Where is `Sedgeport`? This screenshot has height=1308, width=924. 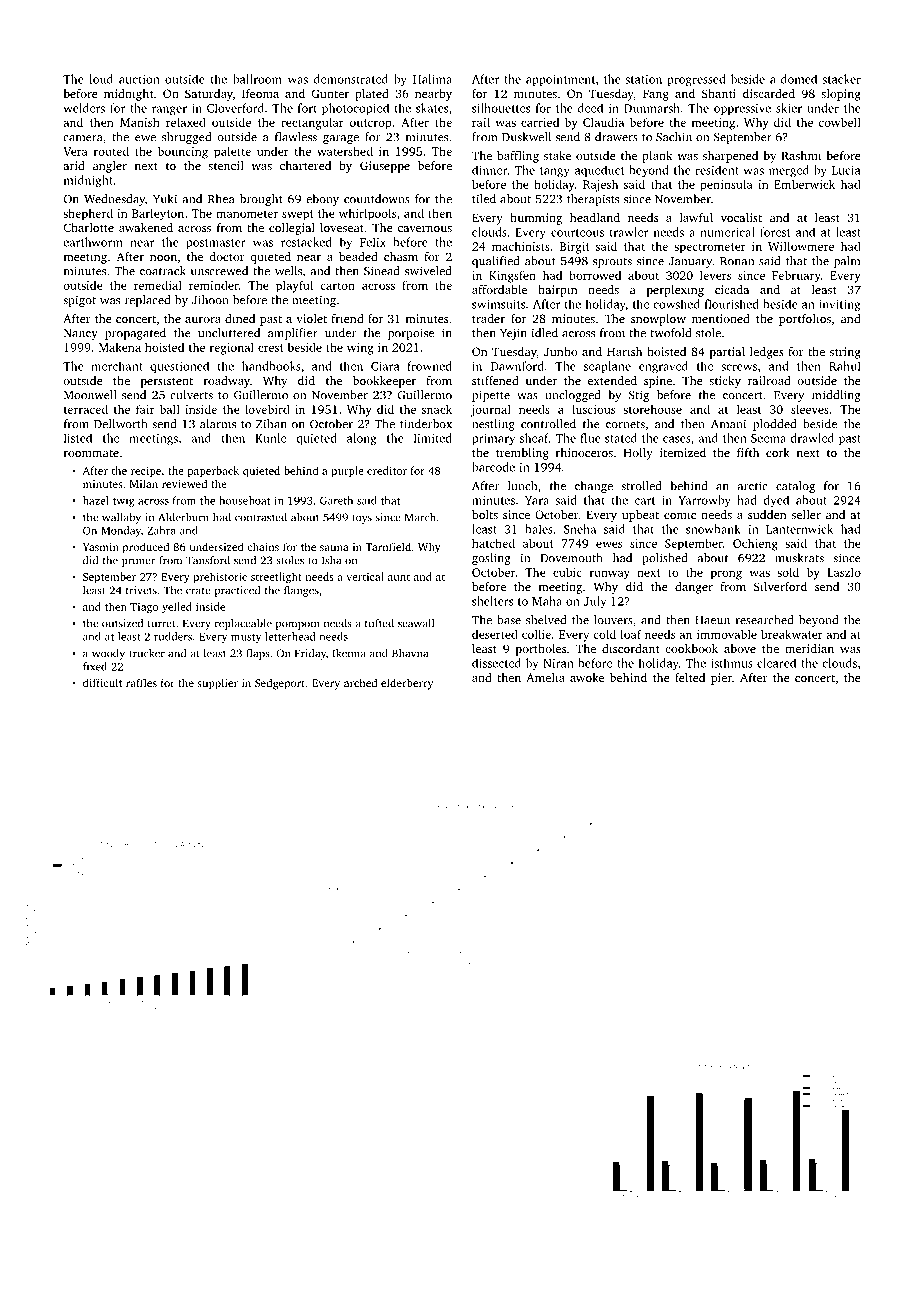 Sedgeport is located at coordinates (280, 684).
